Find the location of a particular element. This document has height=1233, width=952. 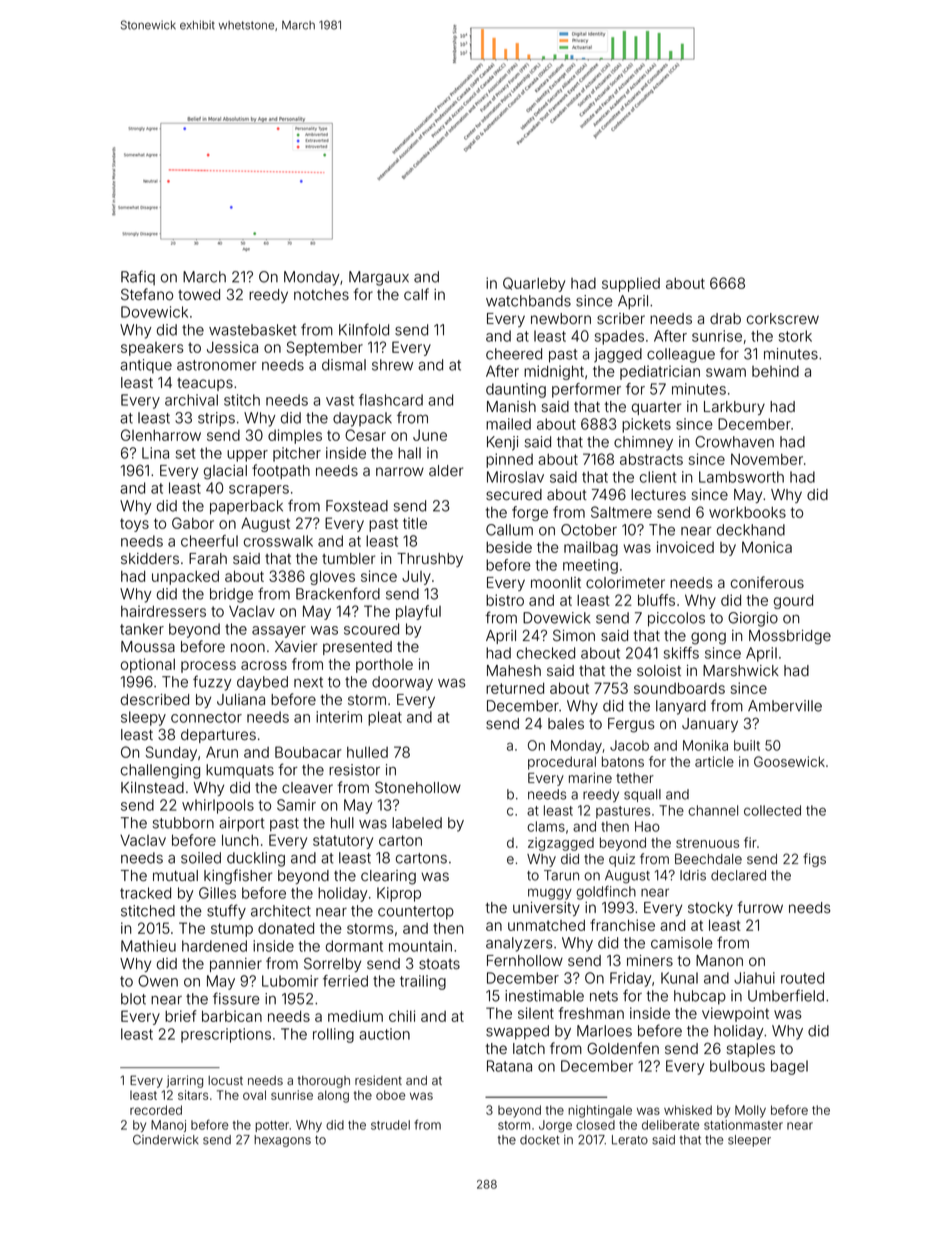

miners is located at coordinates (650, 961).
